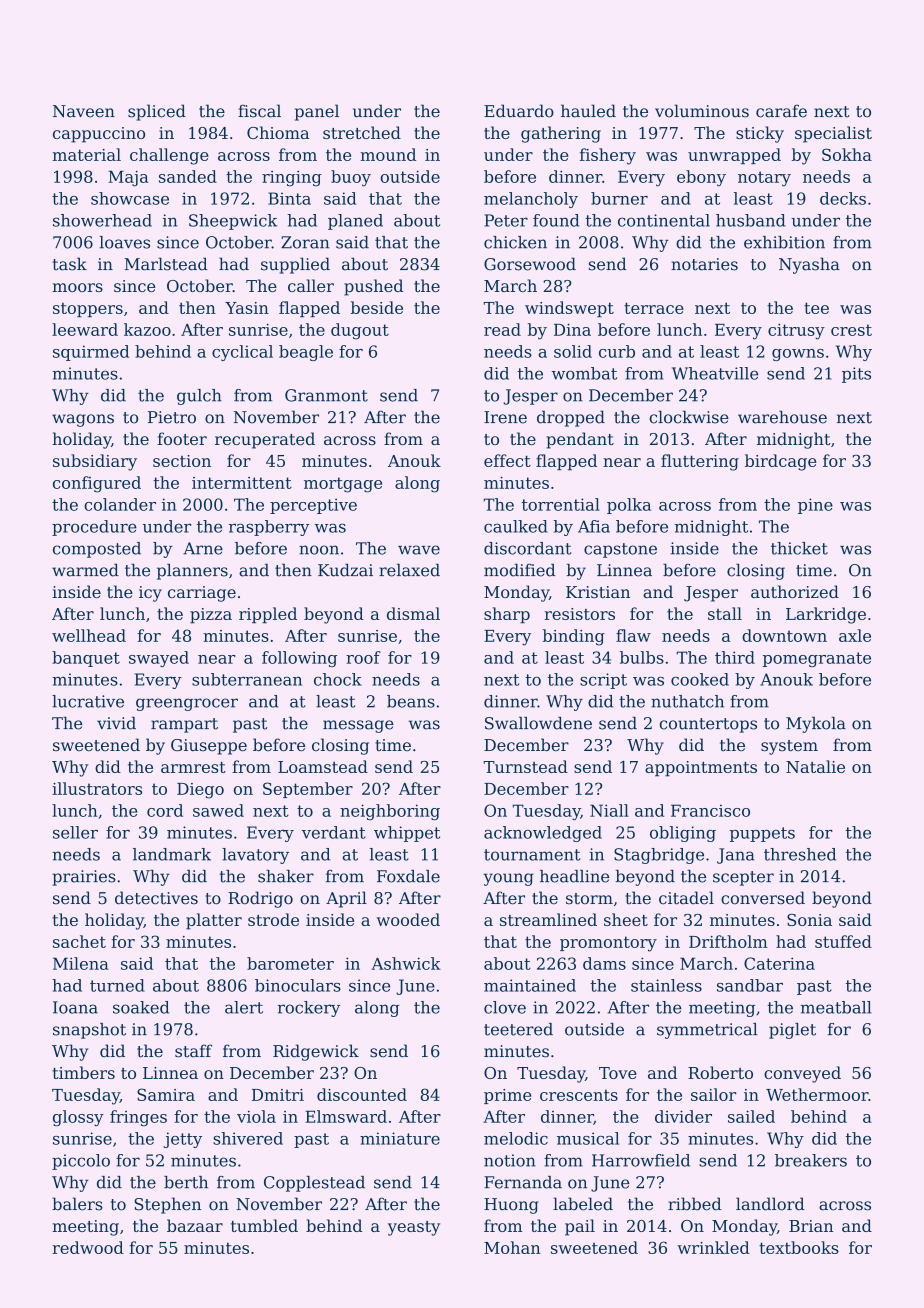  What do you see at coordinates (579, 1095) in the image?
I see `crescents` at bounding box center [579, 1095].
